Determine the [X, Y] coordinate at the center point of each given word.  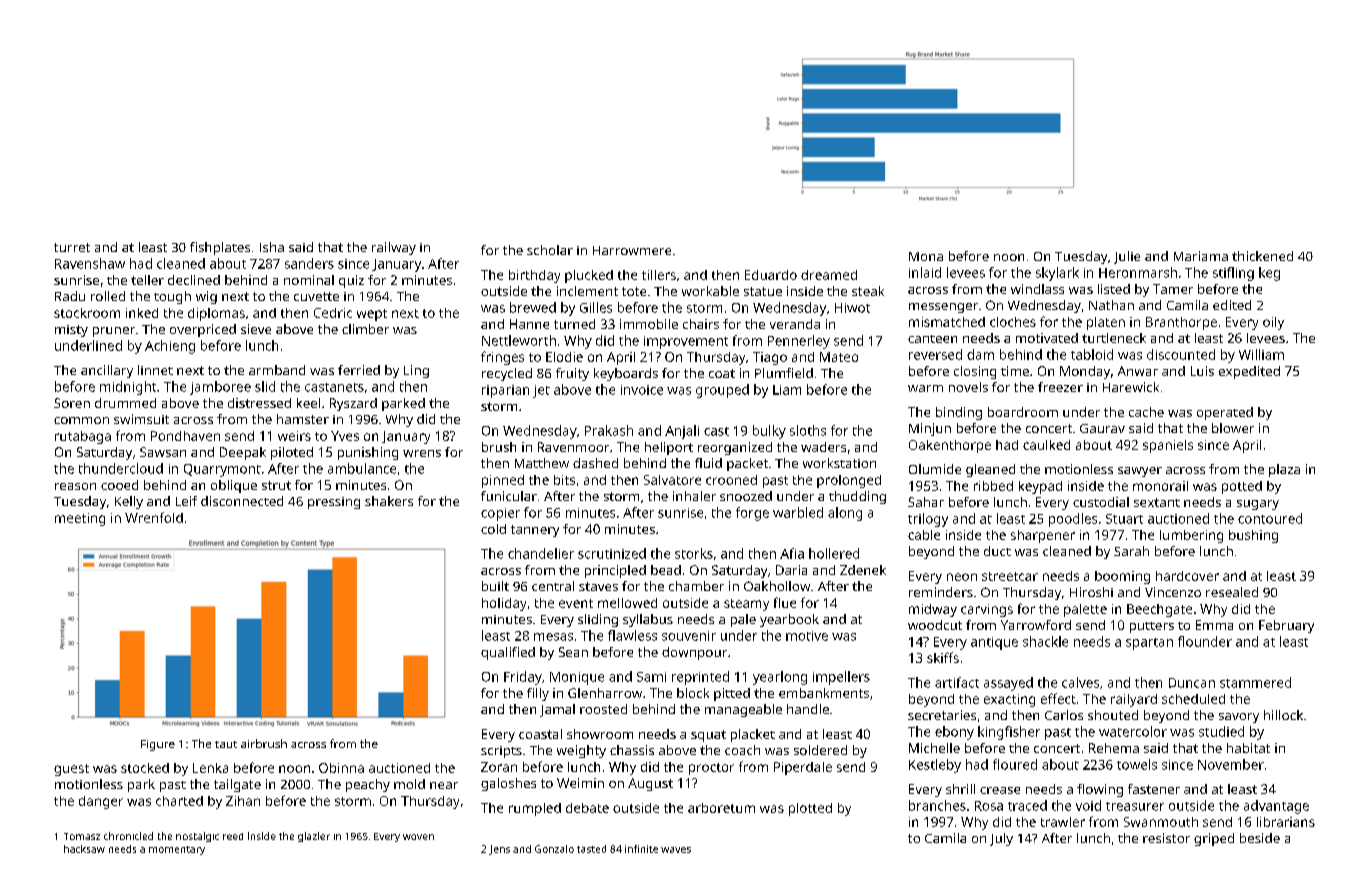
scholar [550, 250]
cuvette [316, 296]
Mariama [1201, 256]
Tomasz [82, 836]
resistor [1166, 838]
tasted [591, 849]
